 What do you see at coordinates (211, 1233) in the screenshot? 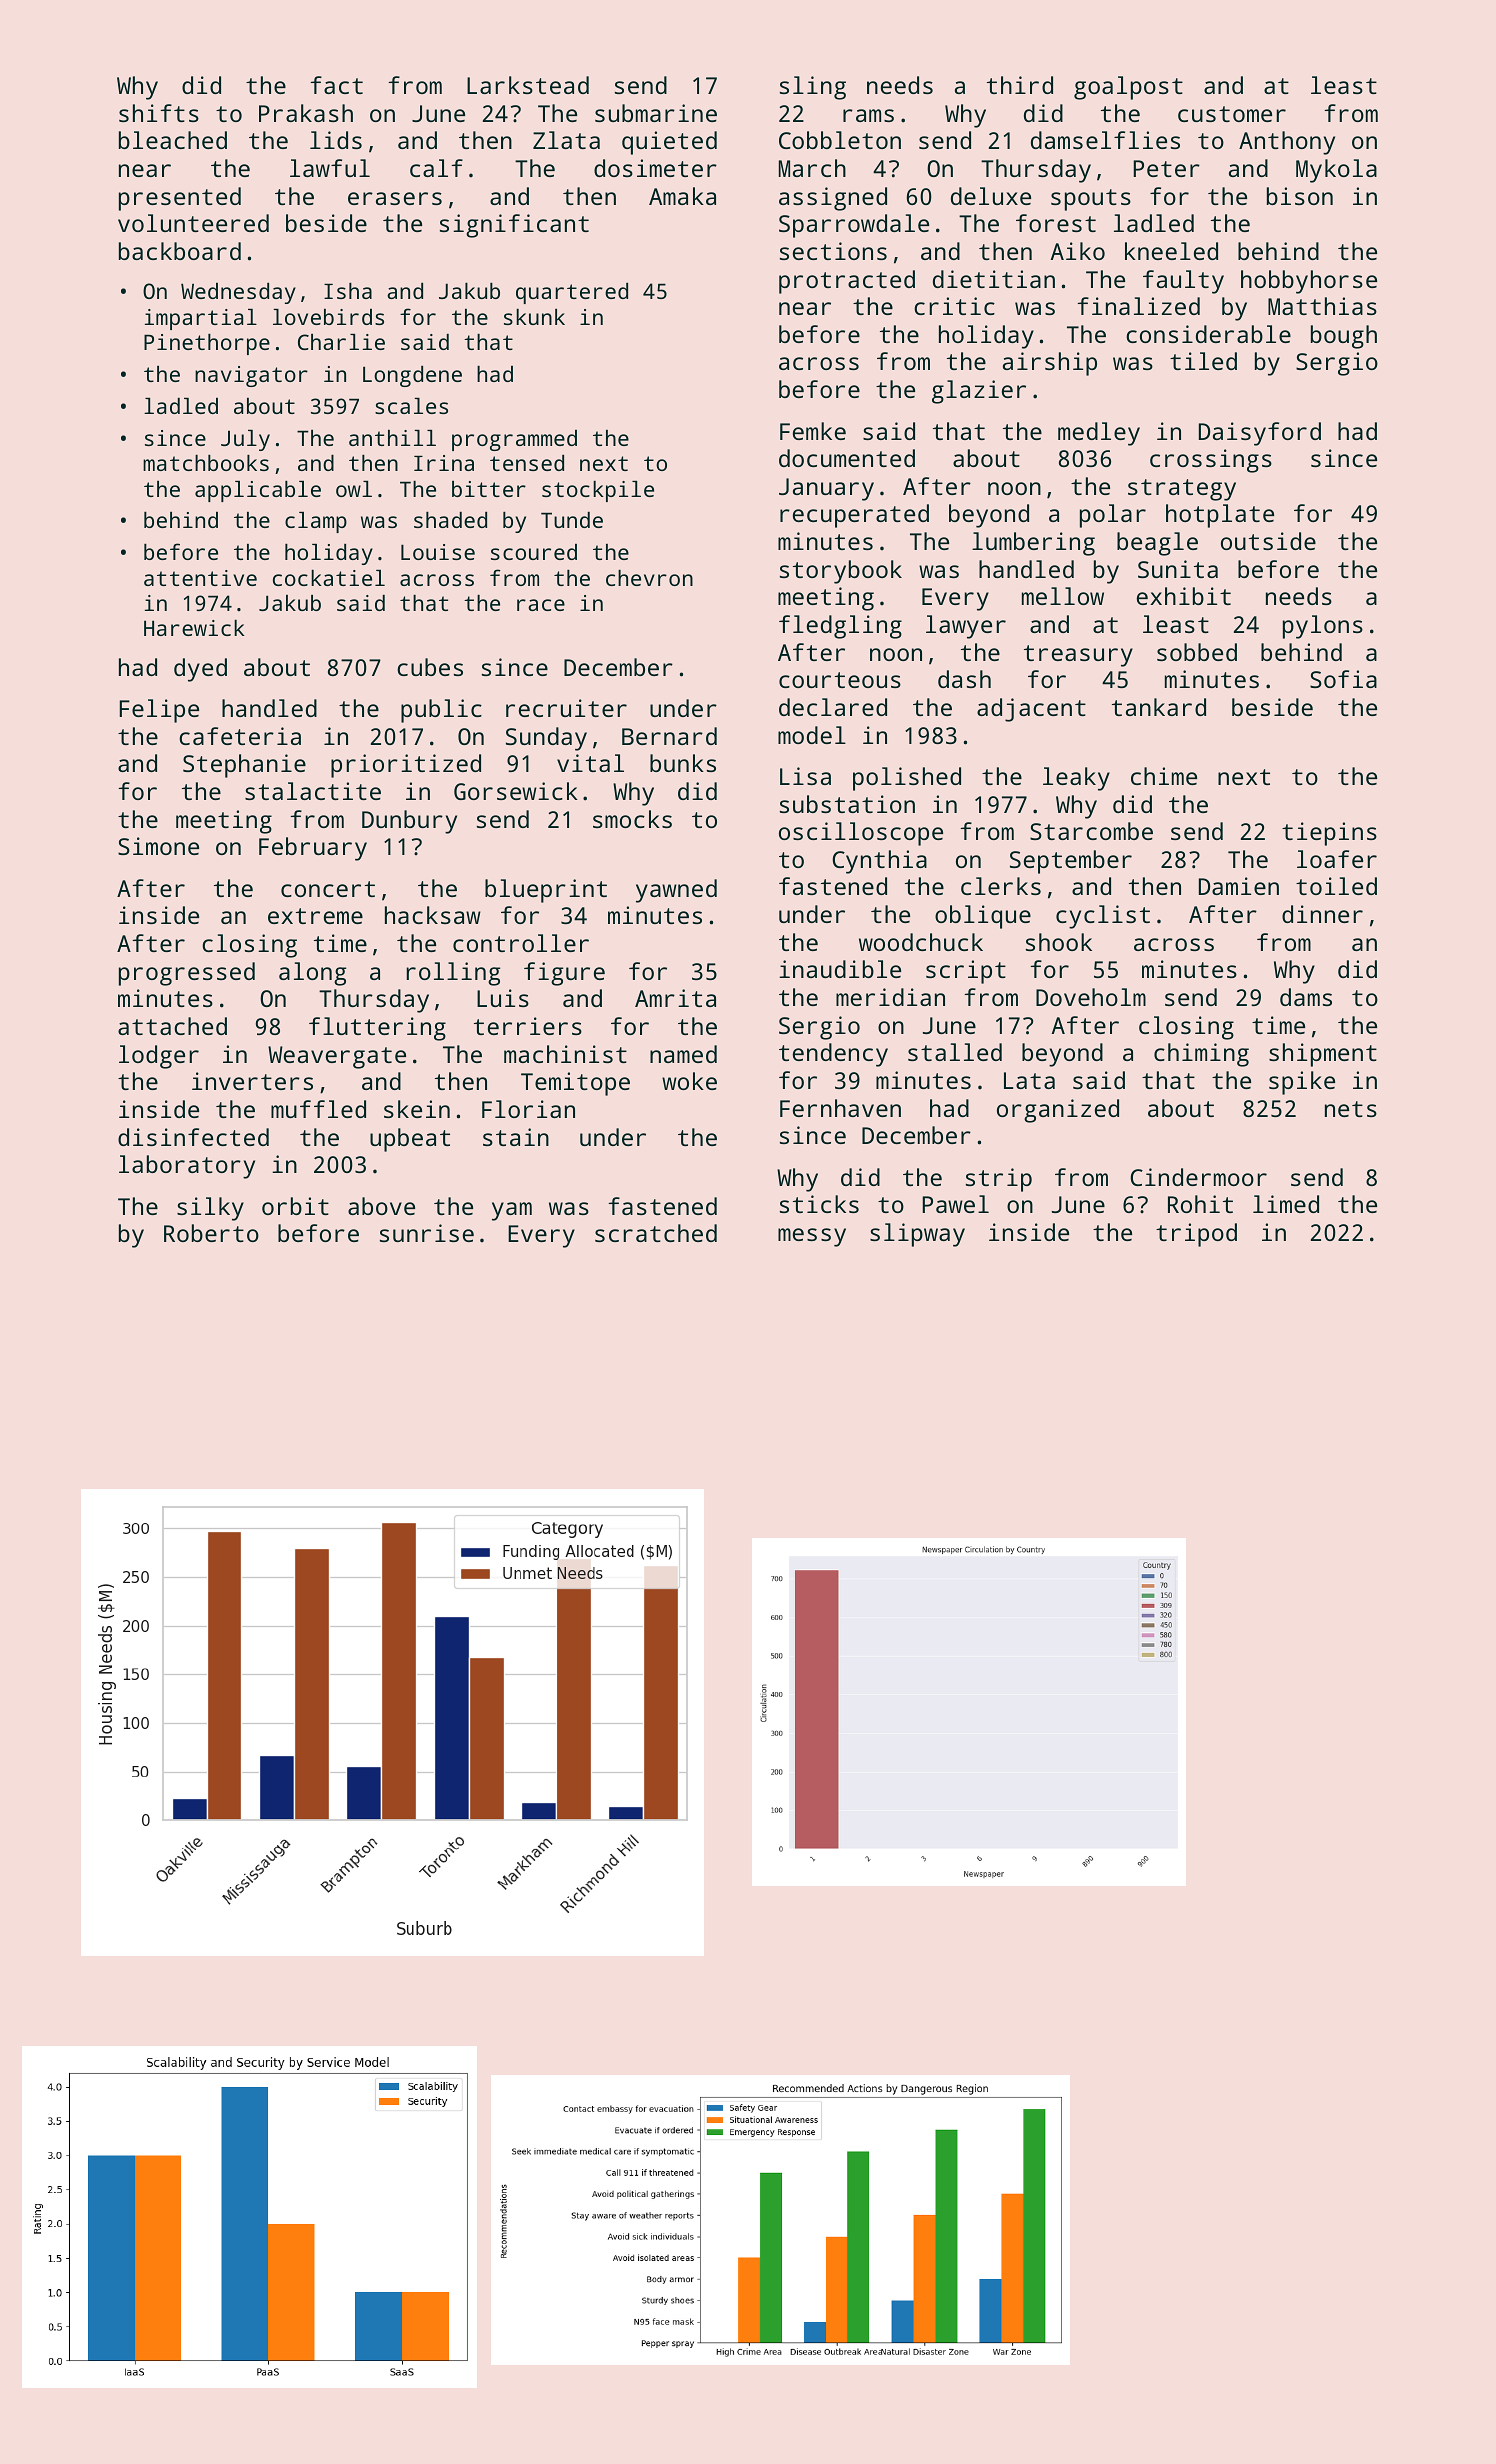
I see `Roberto` at bounding box center [211, 1233].
